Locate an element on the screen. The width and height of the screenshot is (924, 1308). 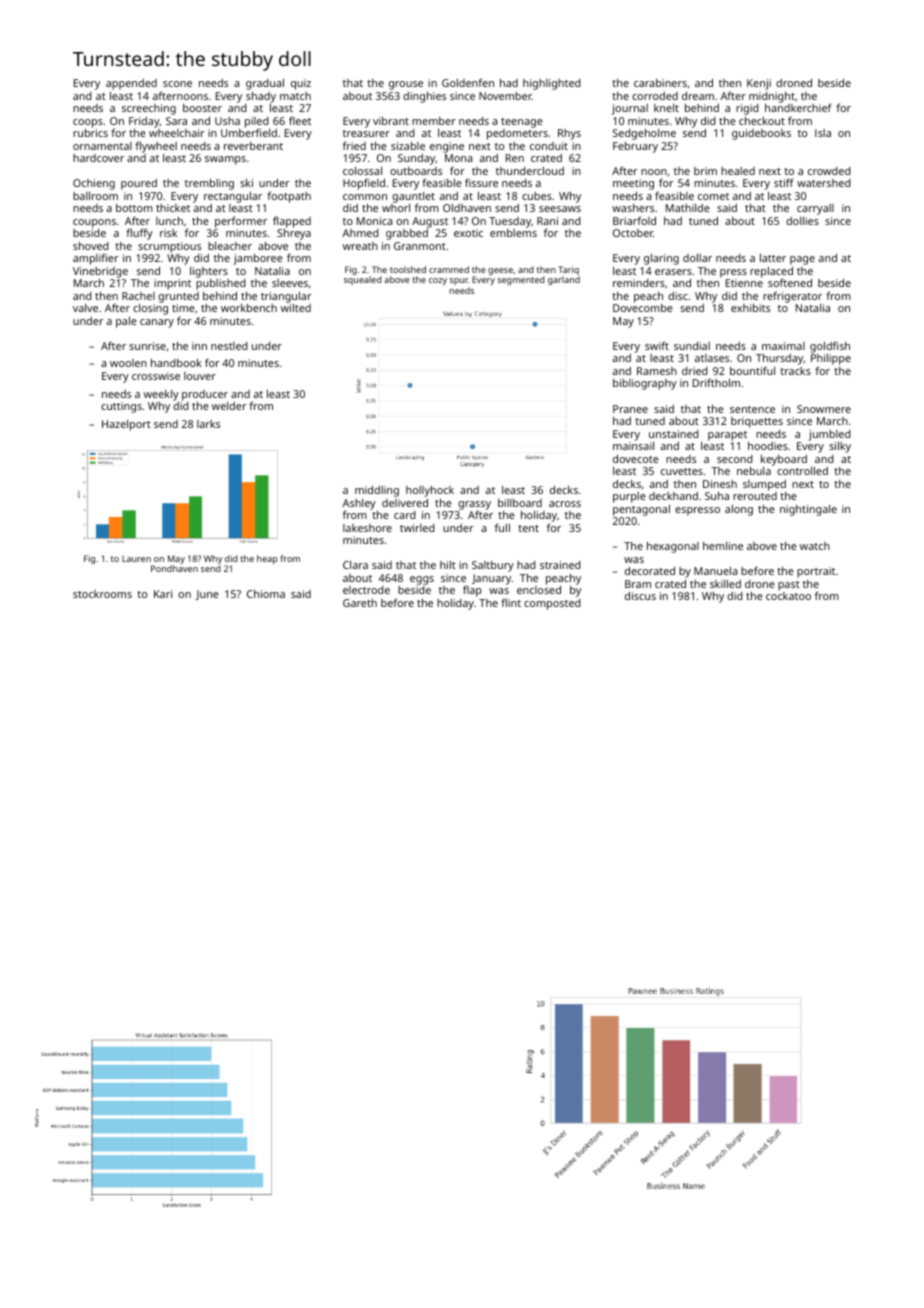
Kari is located at coordinates (163, 594).
